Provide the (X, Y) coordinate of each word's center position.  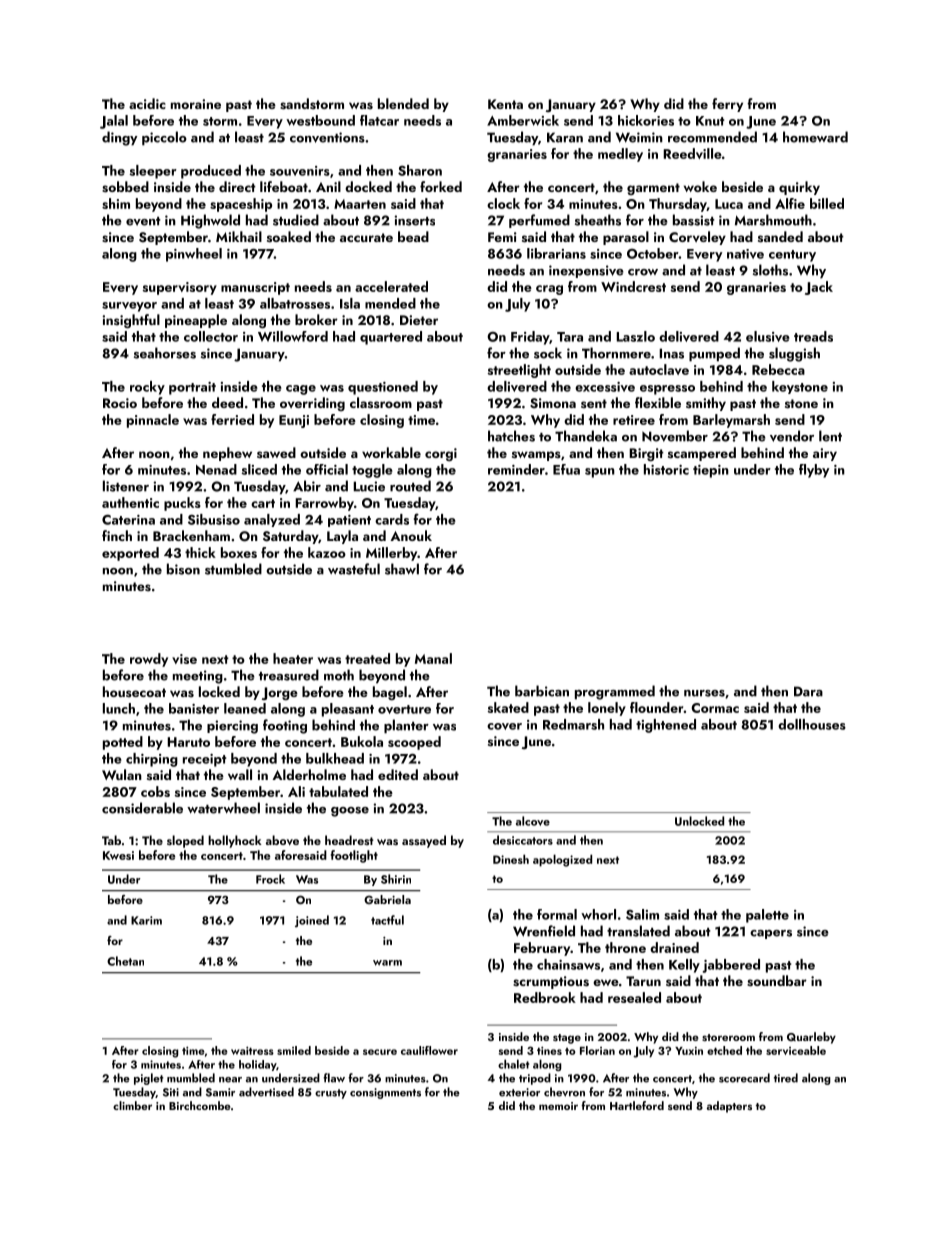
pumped (714, 354)
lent (830, 436)
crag (549, 290)
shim (116, 203)
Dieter (419, 320)
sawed (276, 452)
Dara (808, 691)
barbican (542, 691)
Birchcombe (200, 1105)
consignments (385, 1093)
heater (293, 658)
